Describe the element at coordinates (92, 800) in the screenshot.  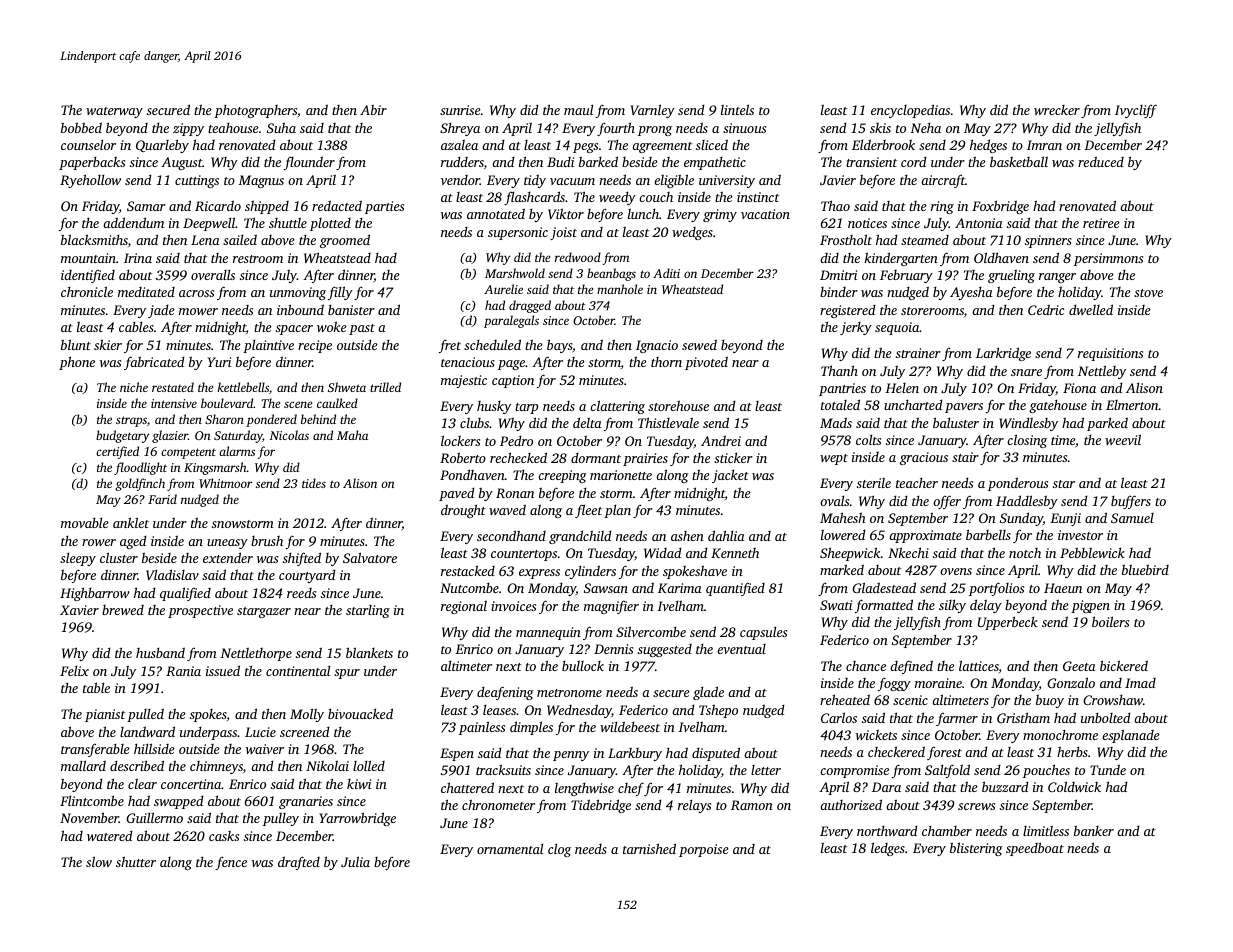
I see `Flintcombe` at that location.
